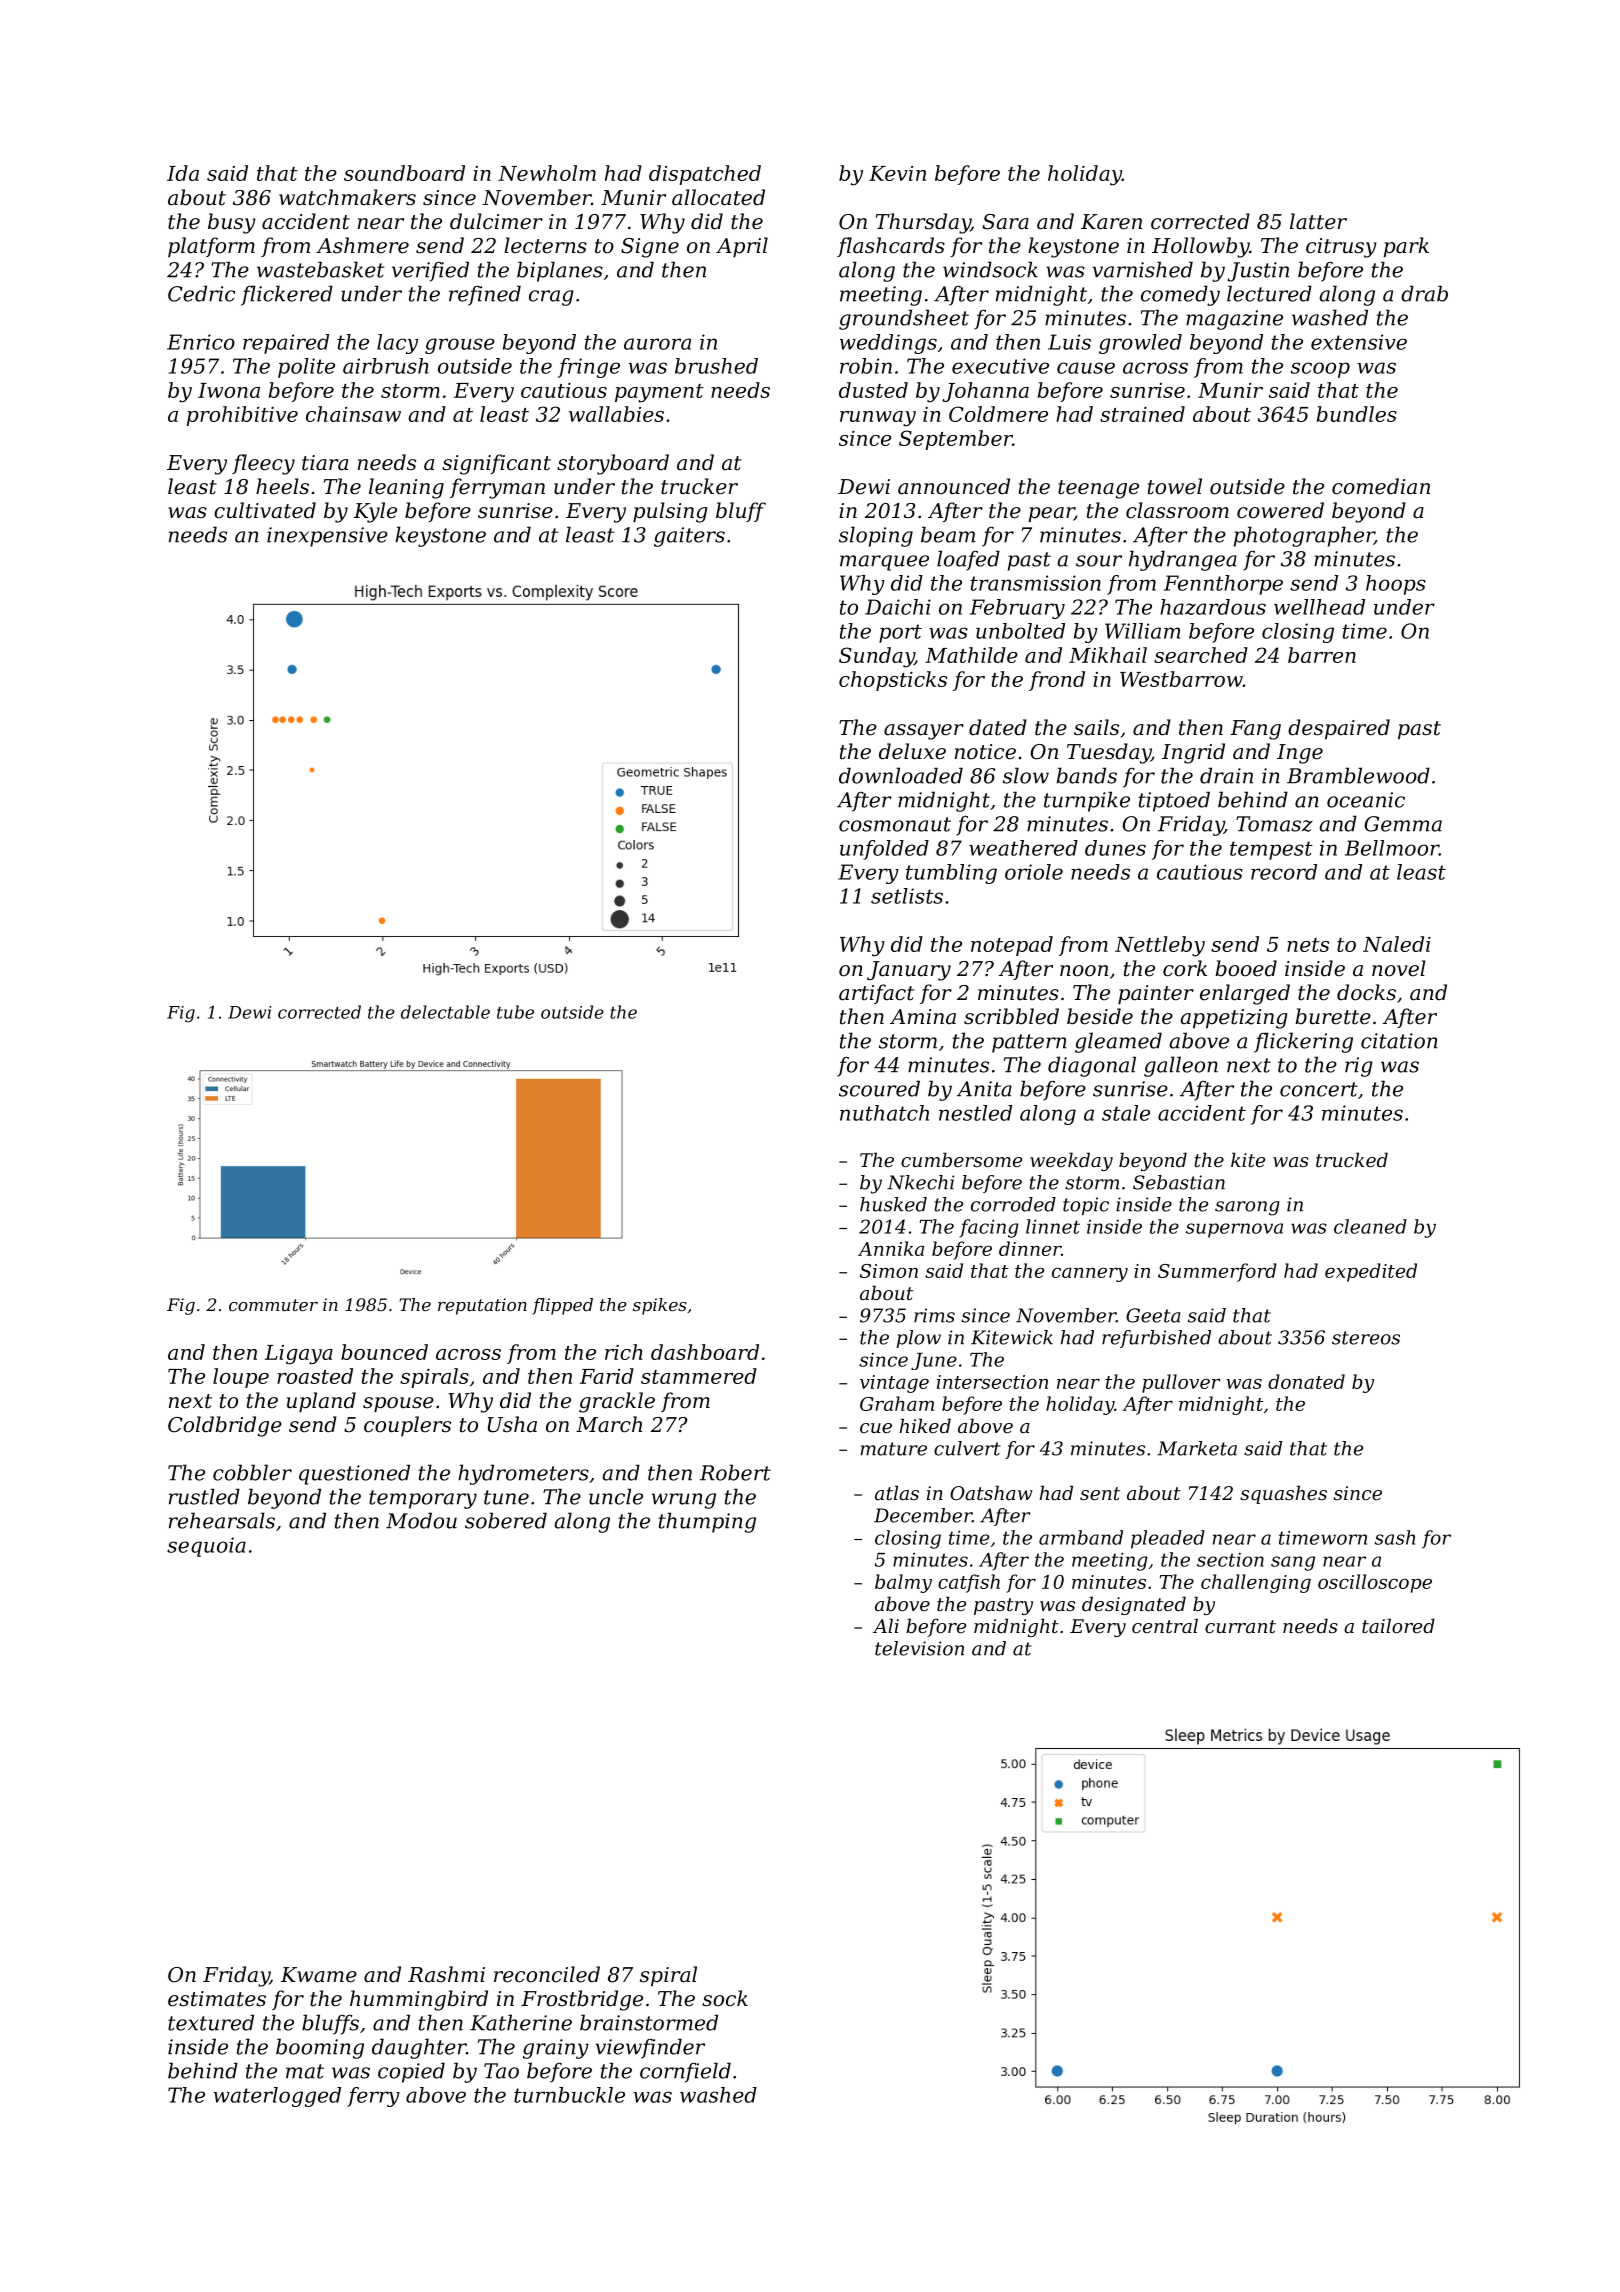  What do you see at coordinates (650, 2048) in the screenshot?
I see `viewfinder` at bounding box center [650, 2048].
